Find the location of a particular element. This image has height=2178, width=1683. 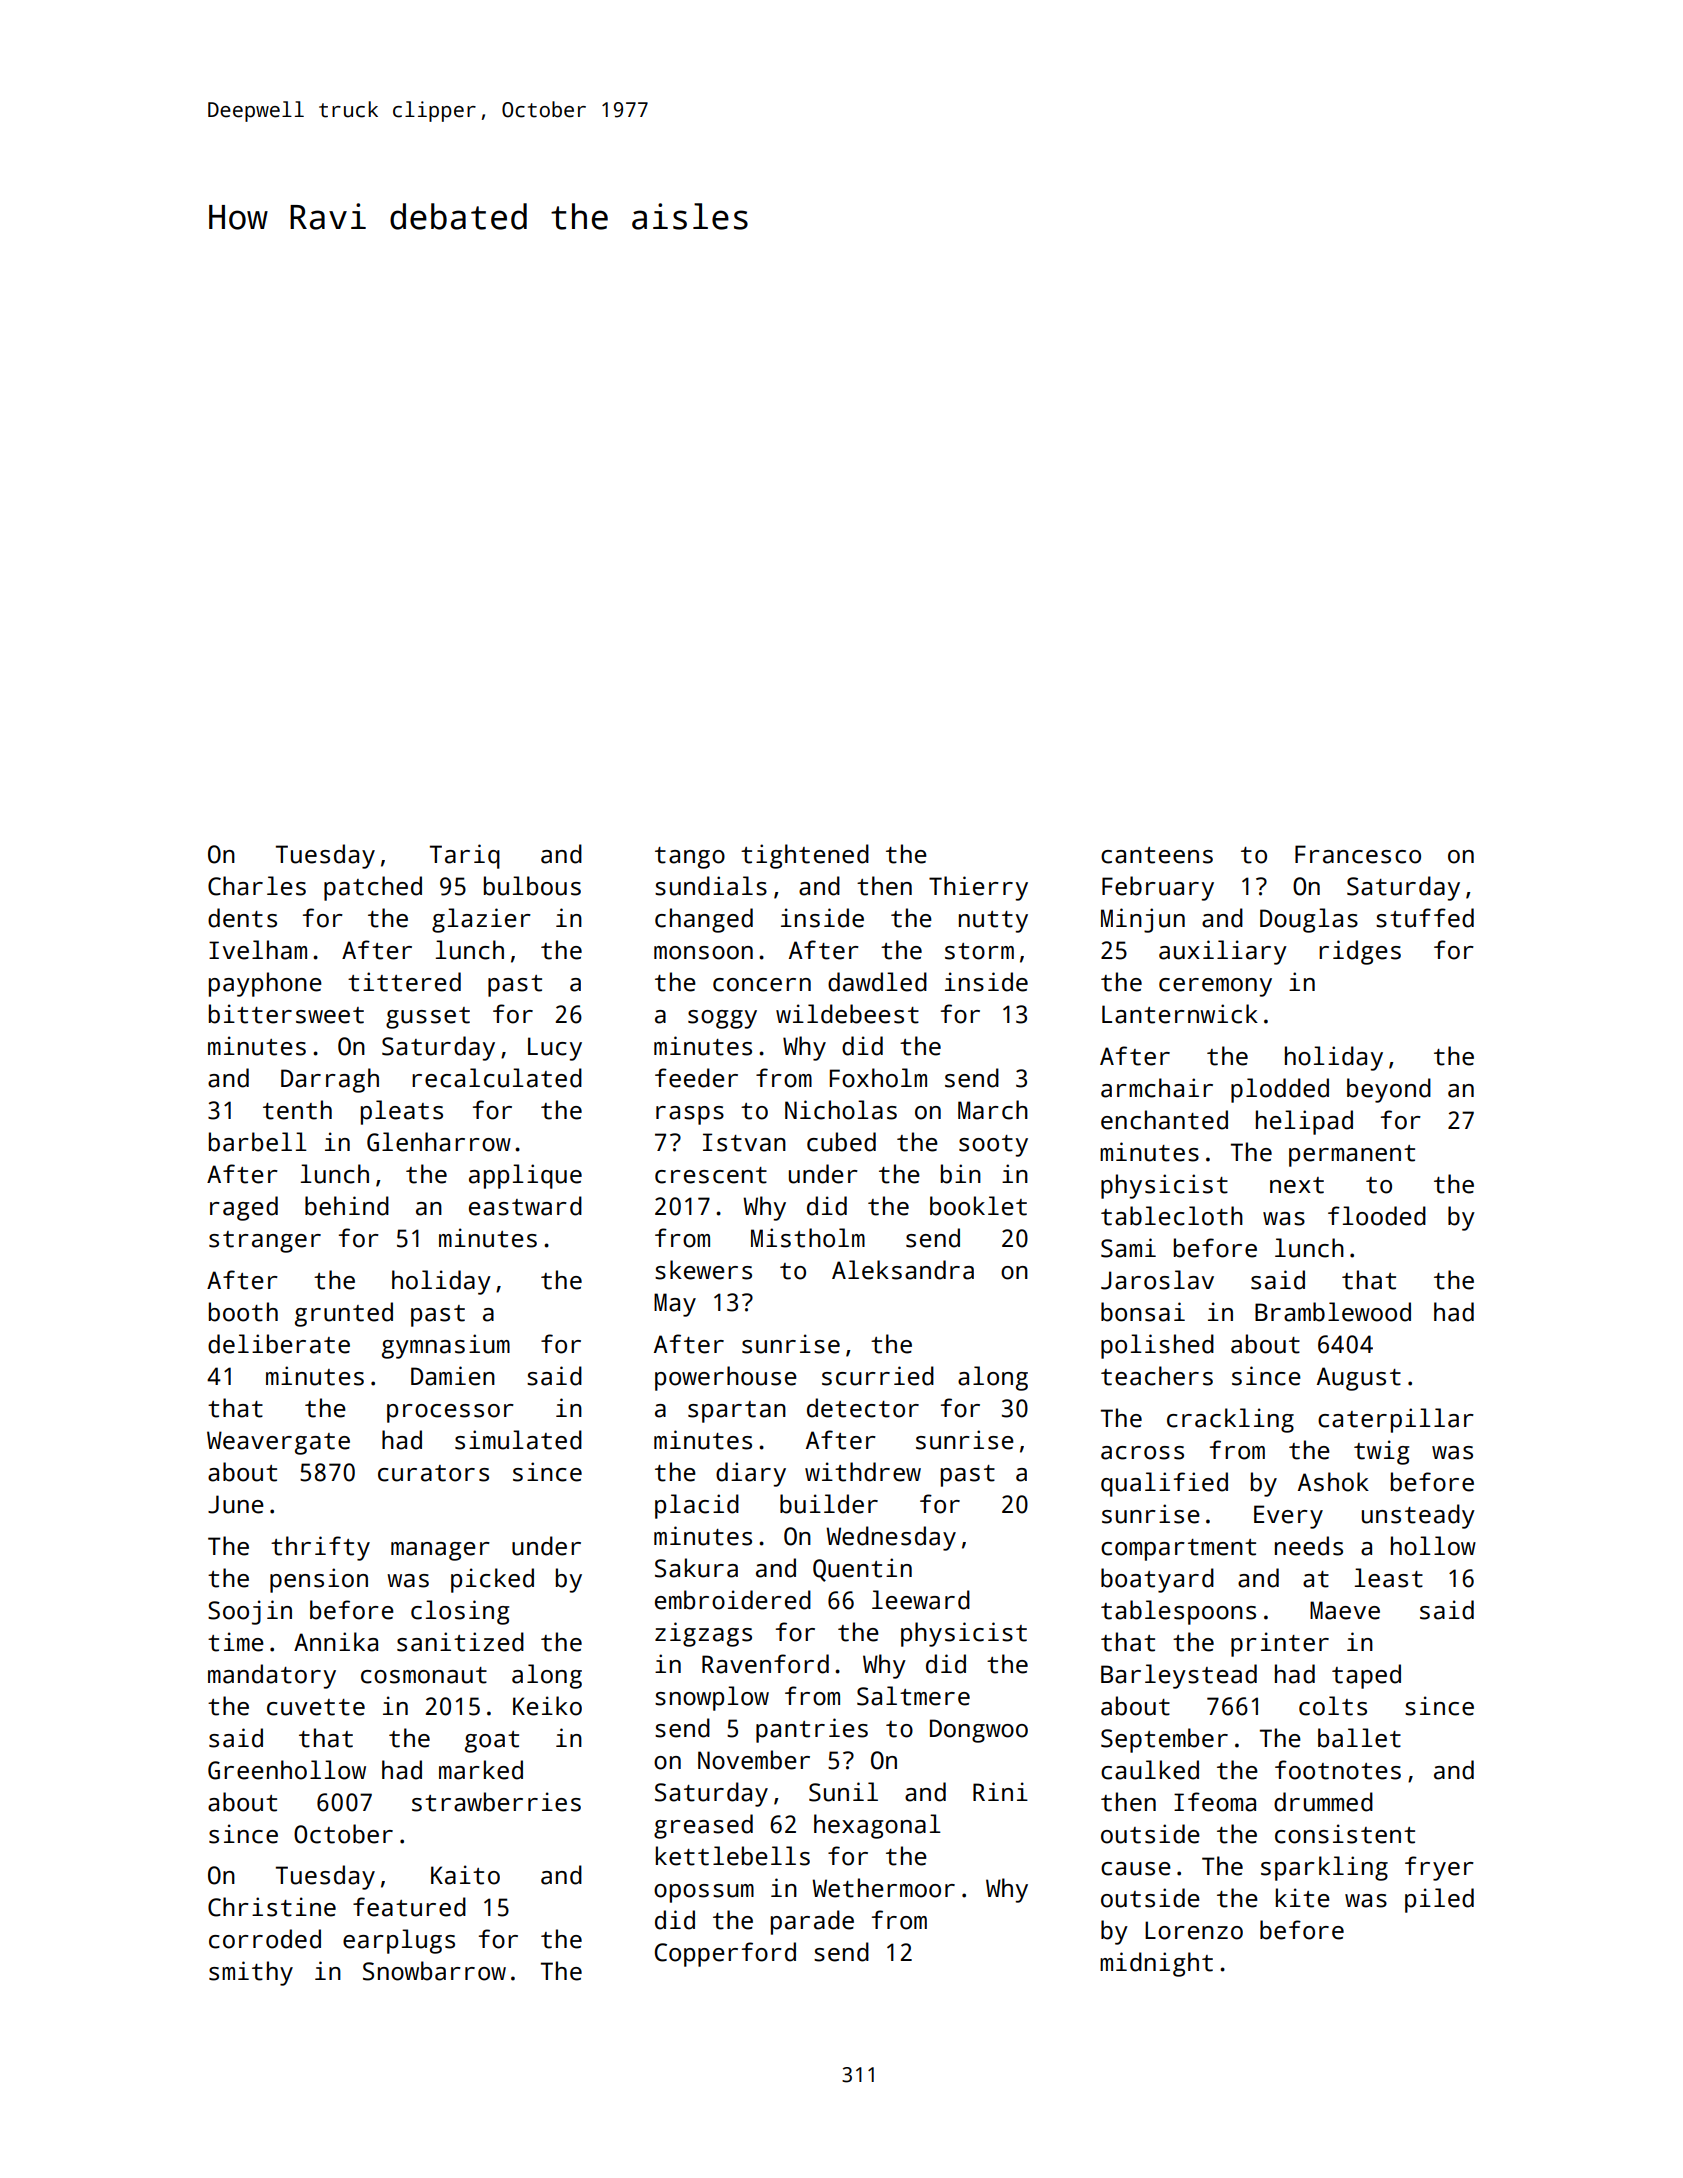

Thierry is located at coordinates (978, 888).
